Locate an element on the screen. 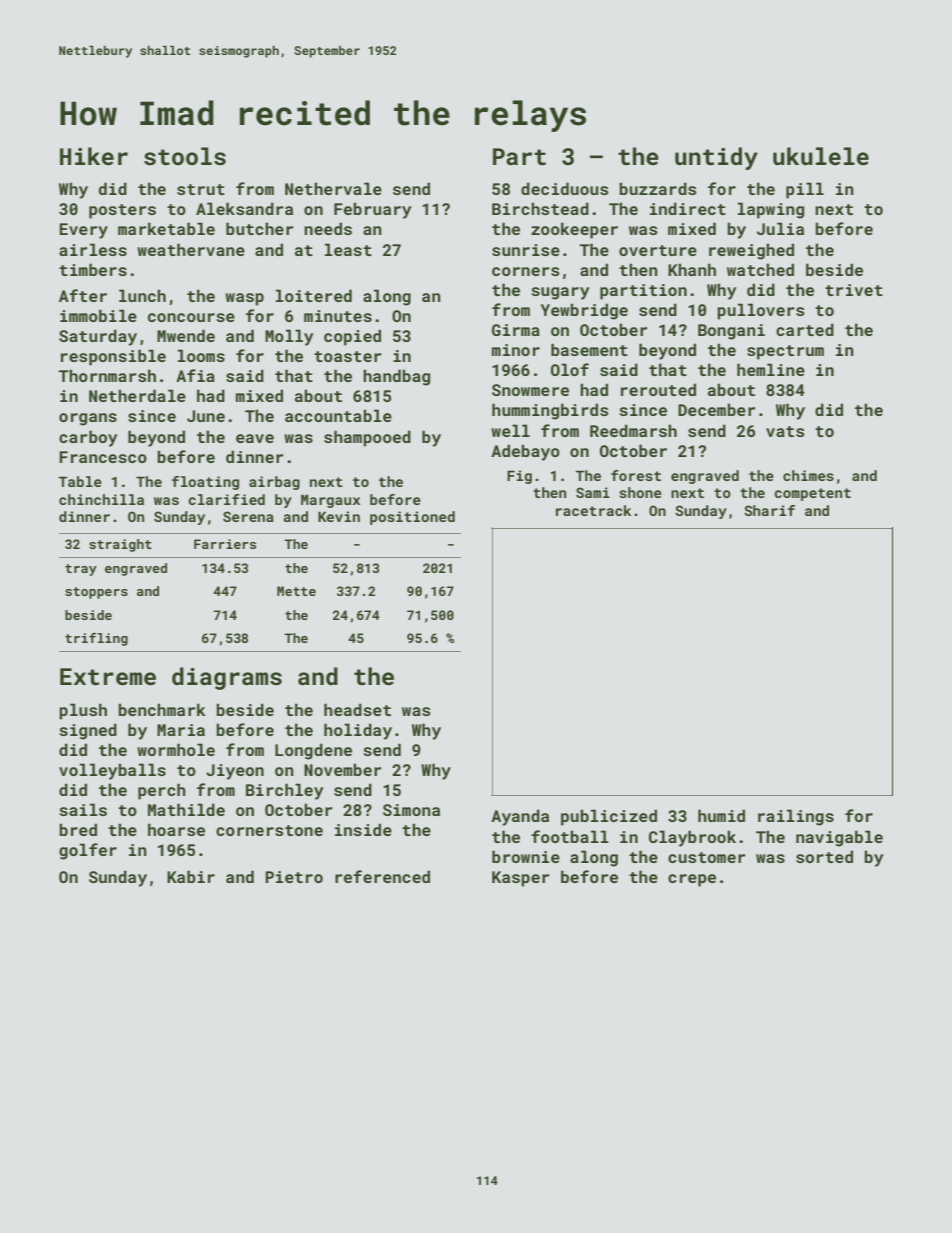 The width and height of the screenshot is (952, 1233). Hiker is located at coordinates (94, 156).
